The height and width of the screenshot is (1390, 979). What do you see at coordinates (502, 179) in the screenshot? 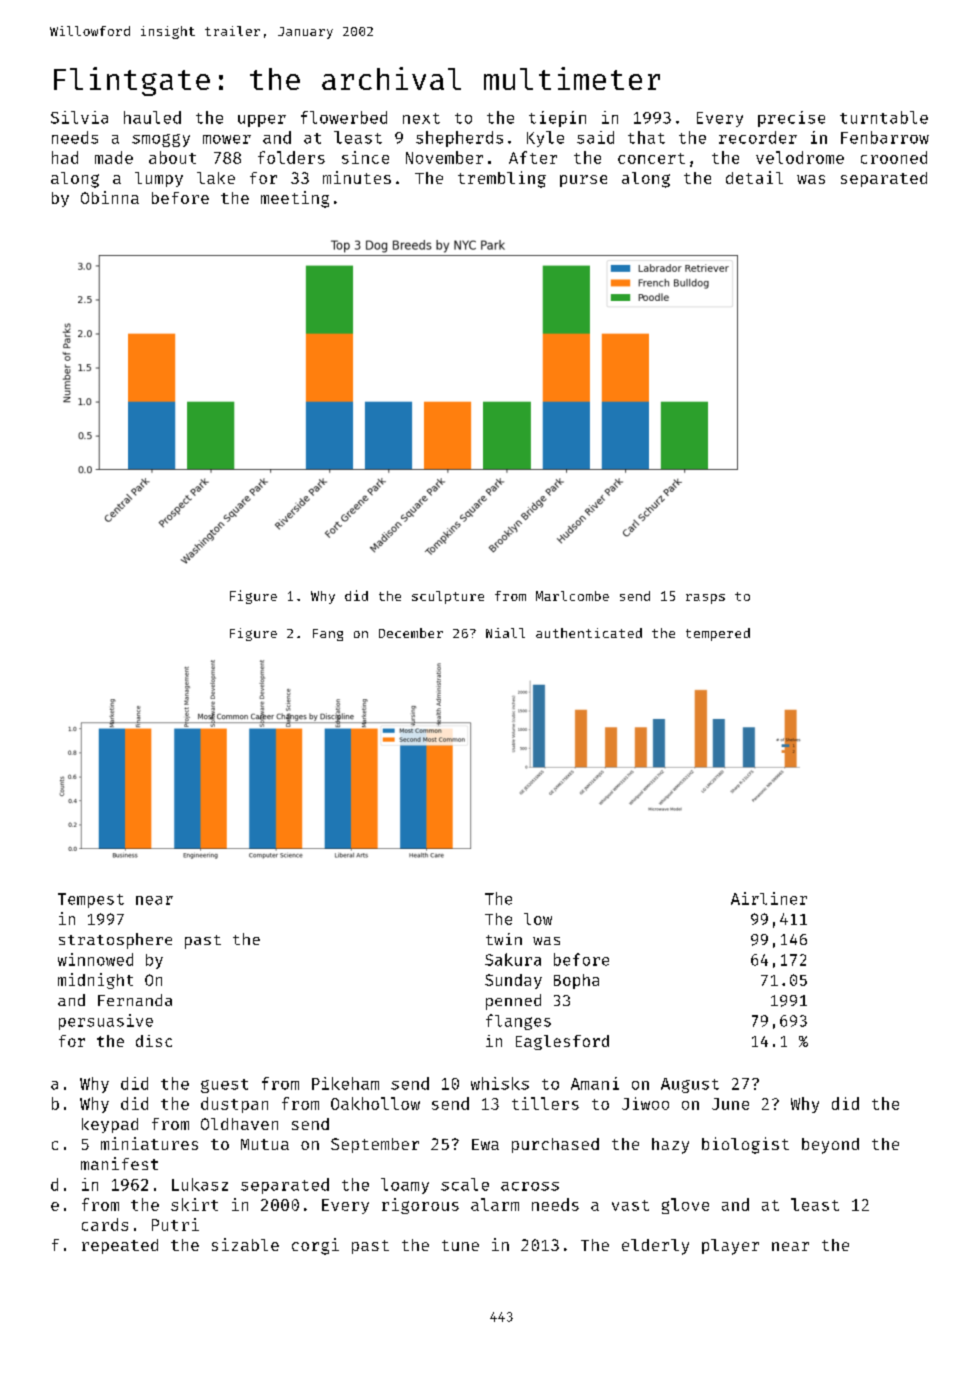
I see `trembling` at bounding box center [502, 179].
